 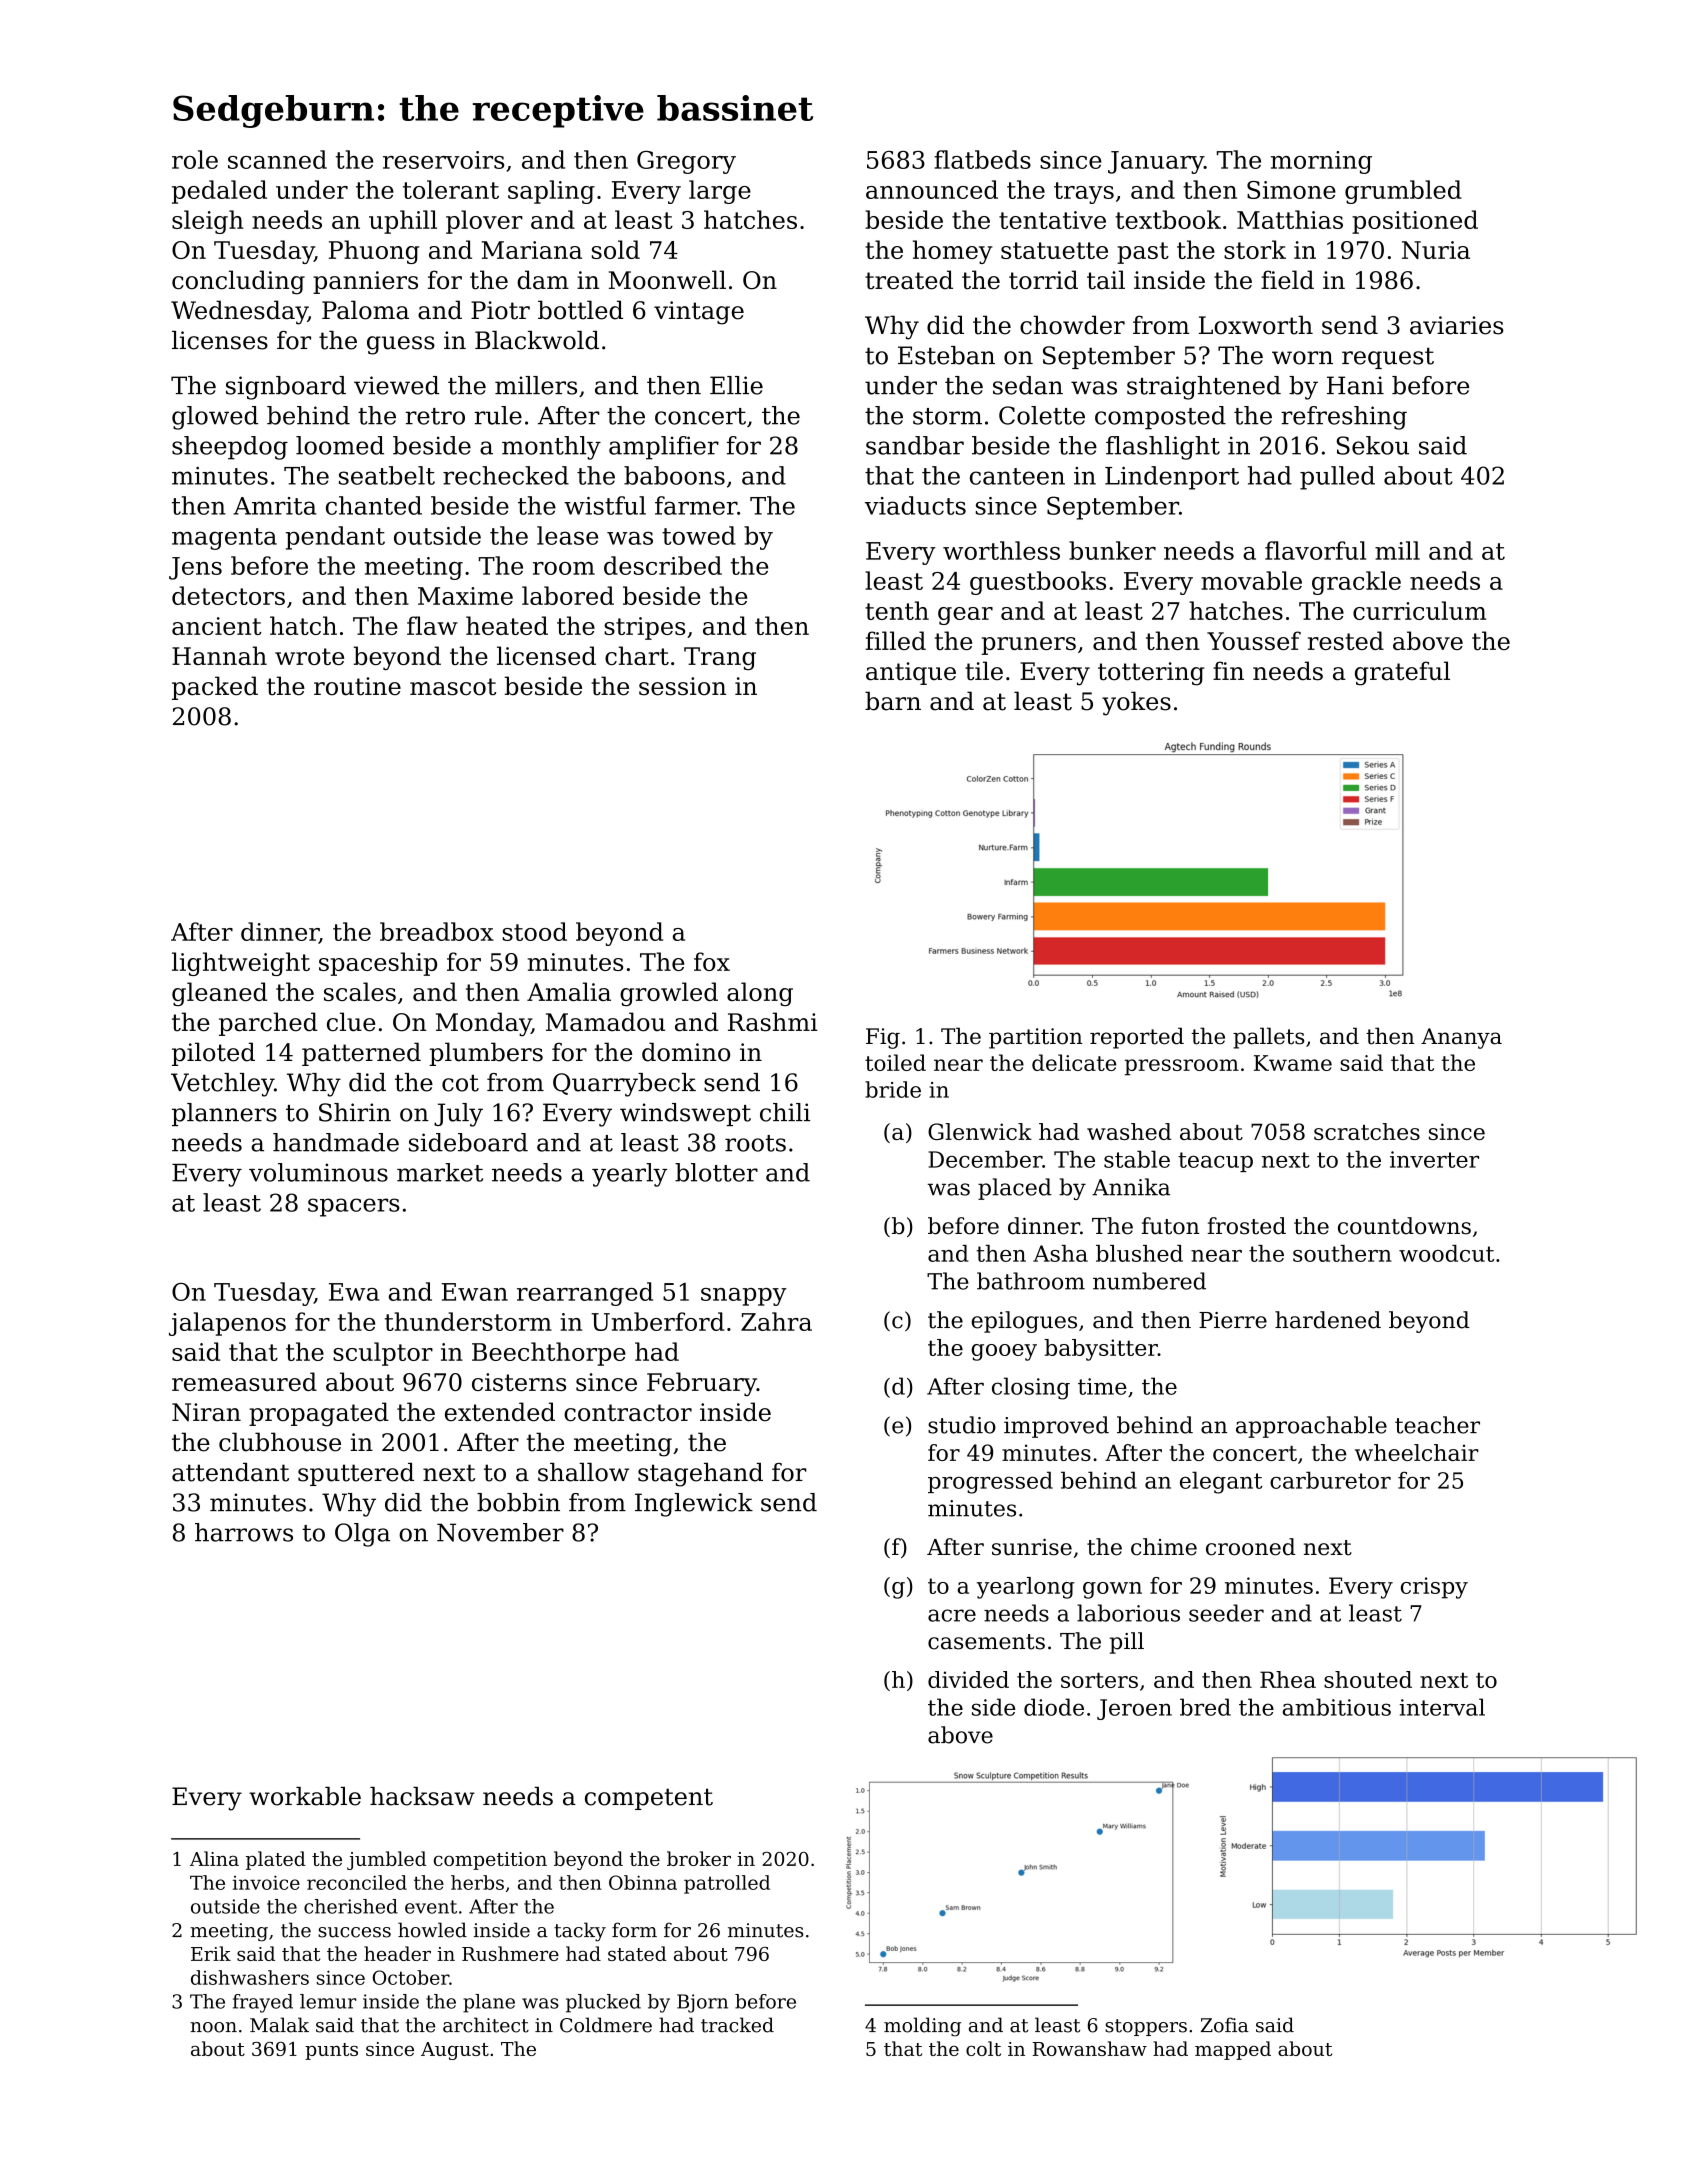 What do you see at coordinates (331, 2051) in the image?
I see `punts` at bounding box center [331, 2051].
